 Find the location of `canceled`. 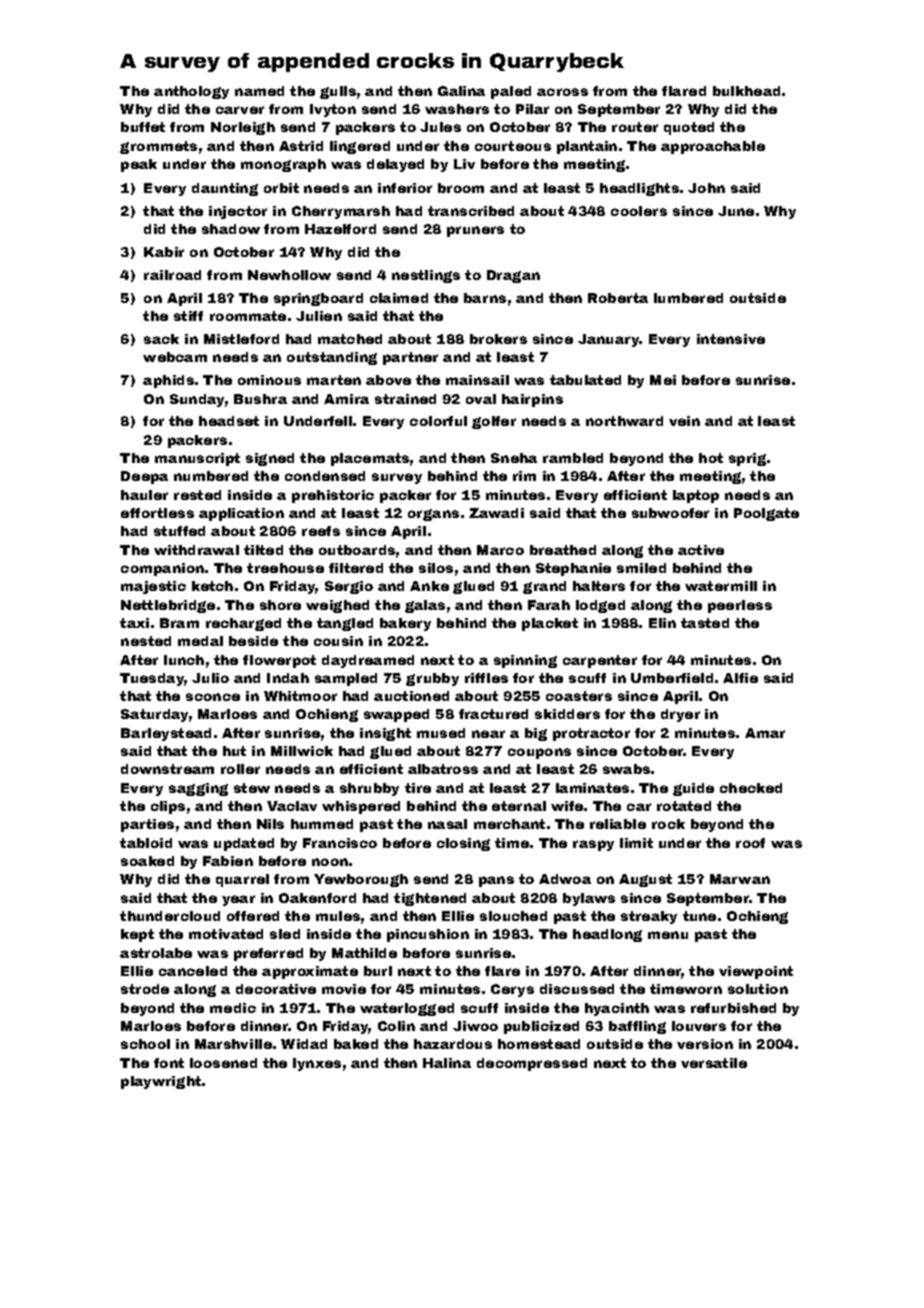

canceled is located at coordinates (193, 971).
